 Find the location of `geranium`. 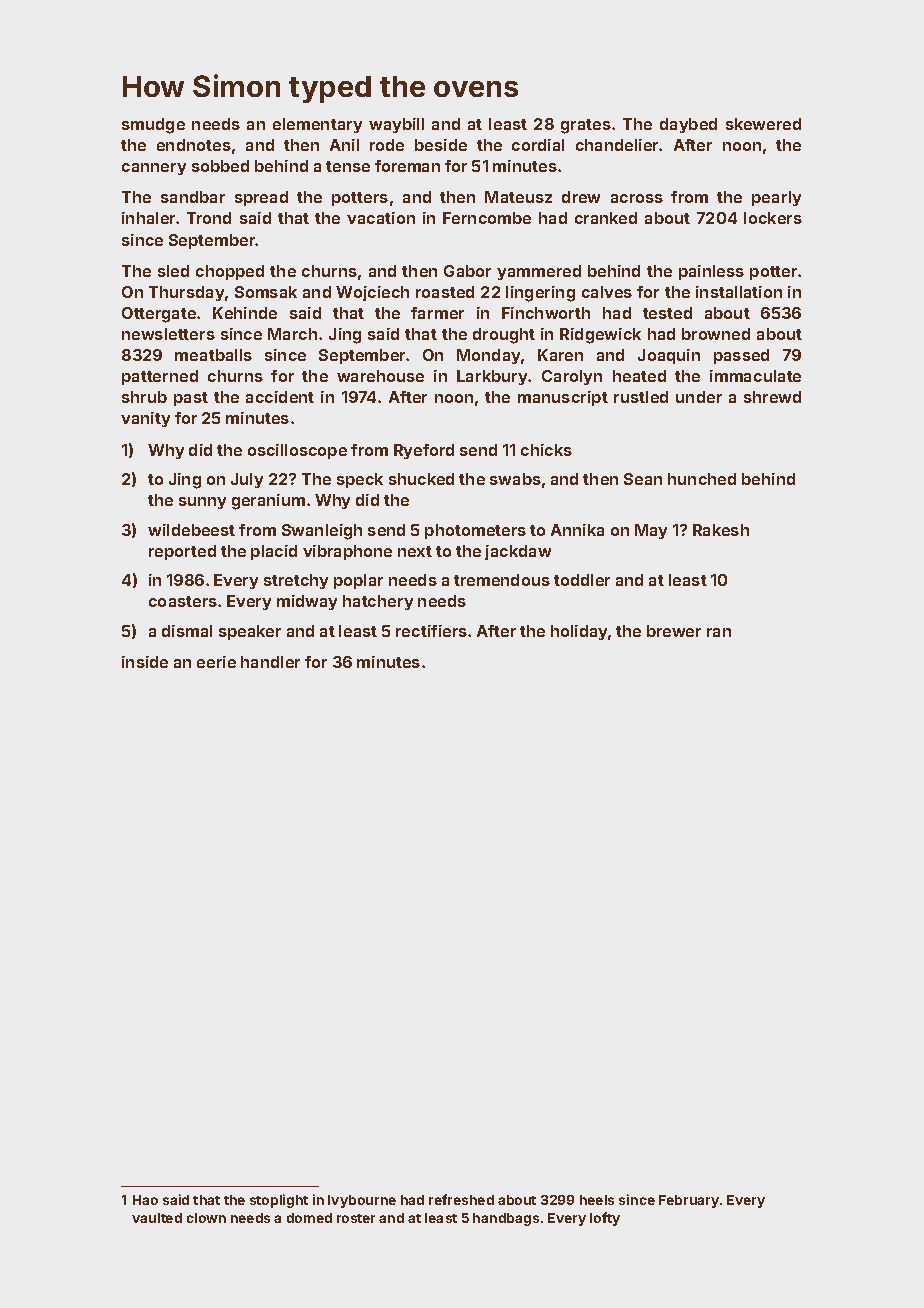

geranium is located at coordinates (268, 502).
